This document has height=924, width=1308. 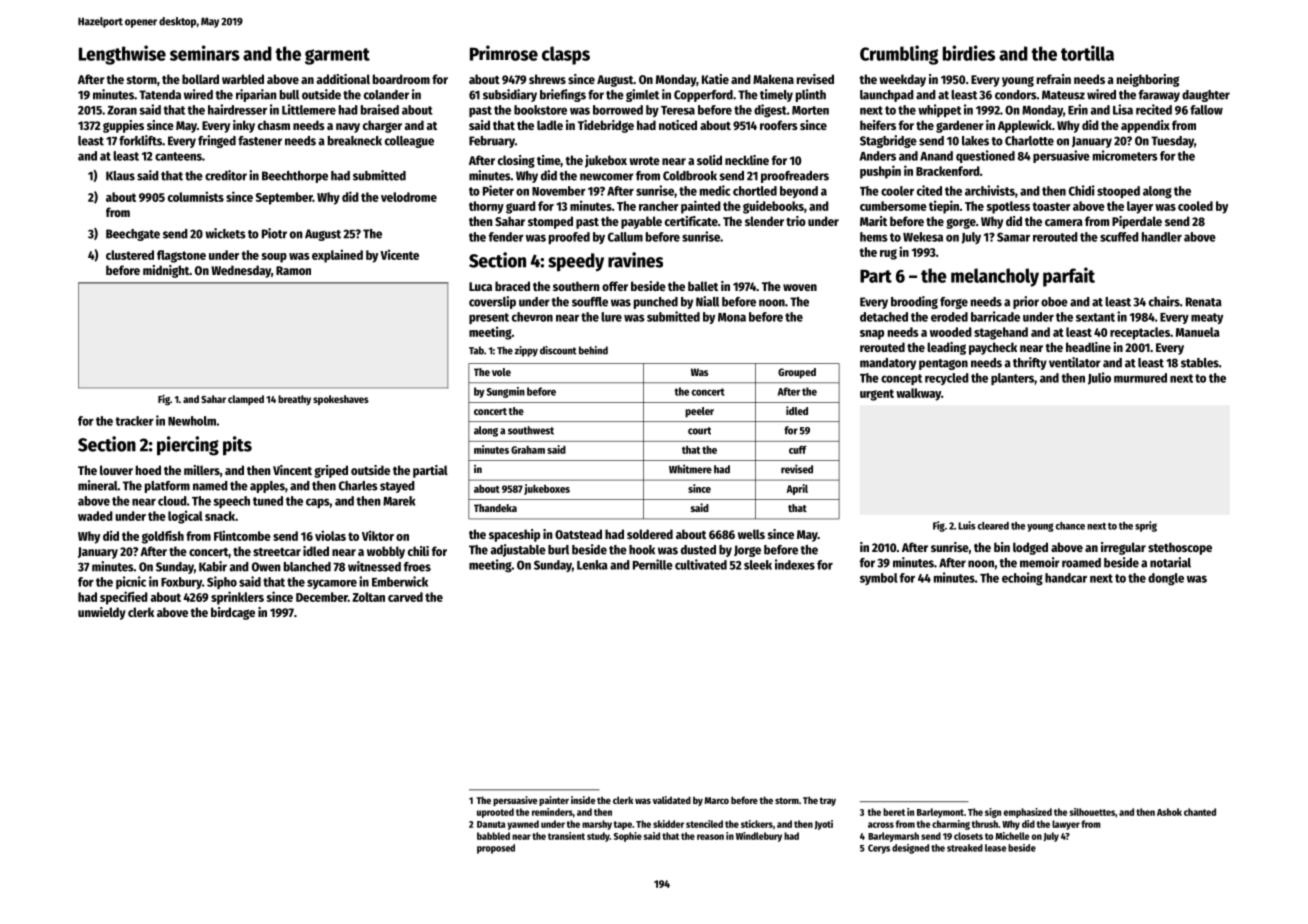 I want to click on waded, so click(x=95, y=516).
